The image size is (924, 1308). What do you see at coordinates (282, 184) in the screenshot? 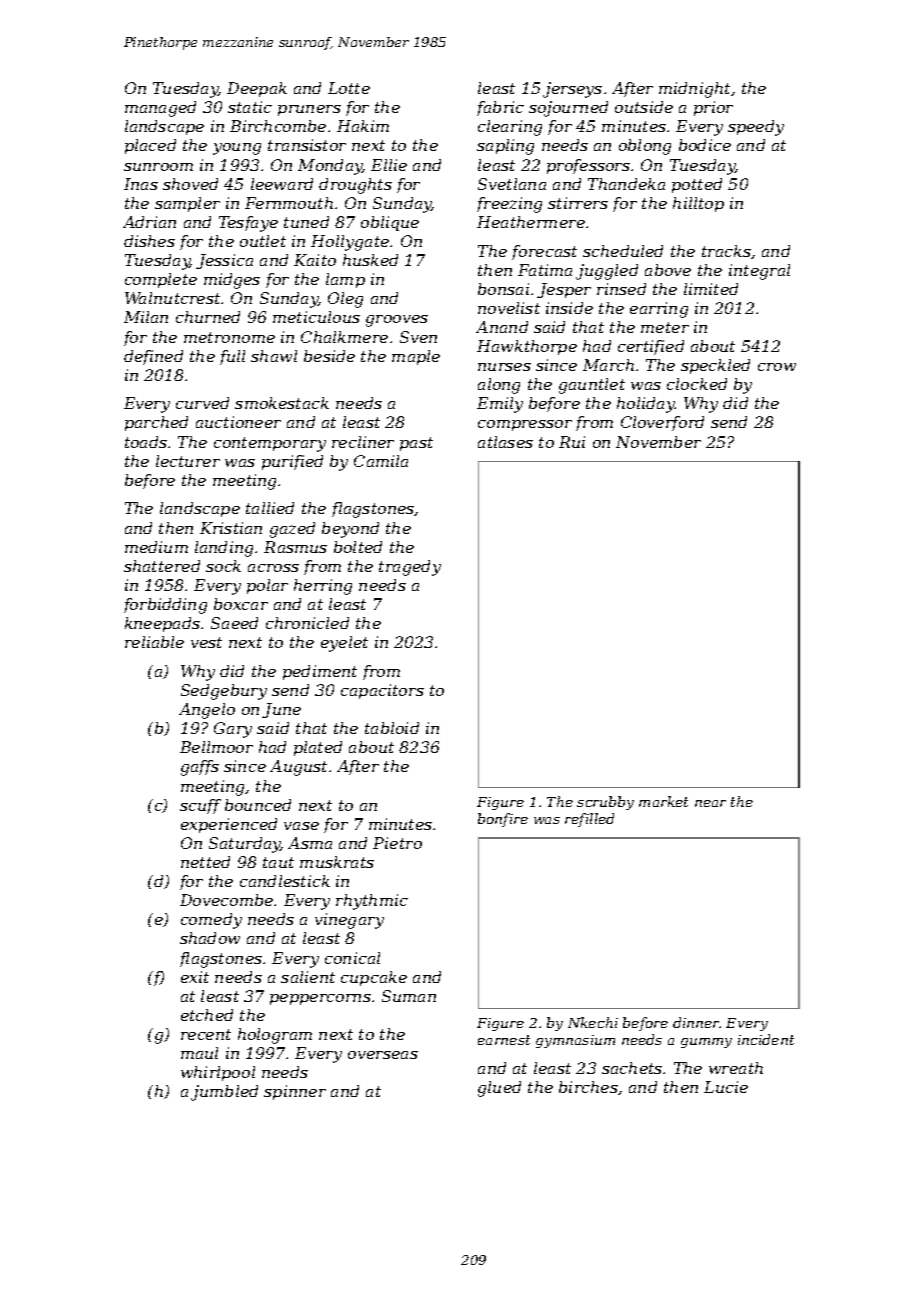
I see `leeward` at bounding box center [282, 184].
